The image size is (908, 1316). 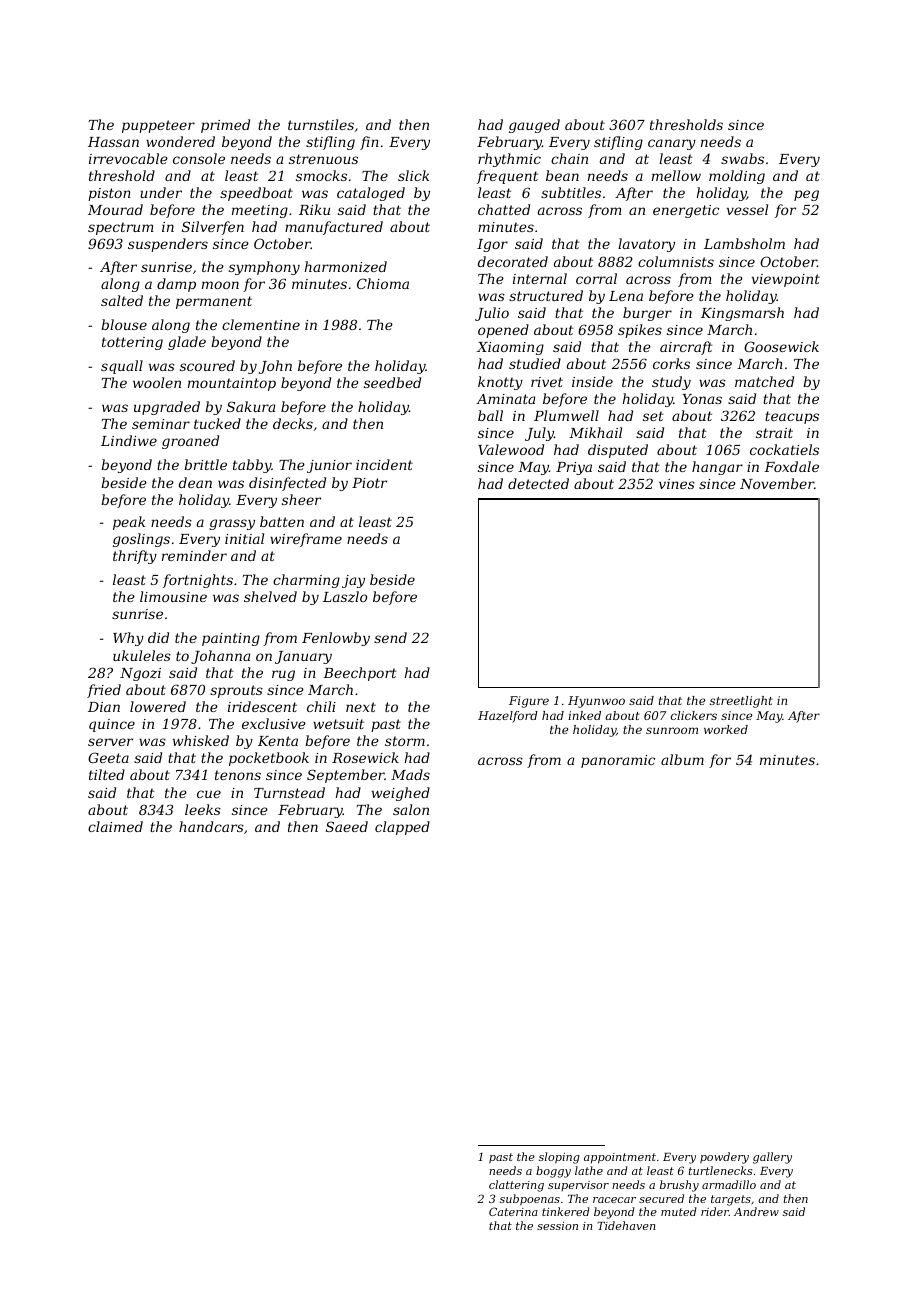 What do you see at coordinates (115, 826) in the screenshot?
I see `claimed` at bounding box center [115, 826].
